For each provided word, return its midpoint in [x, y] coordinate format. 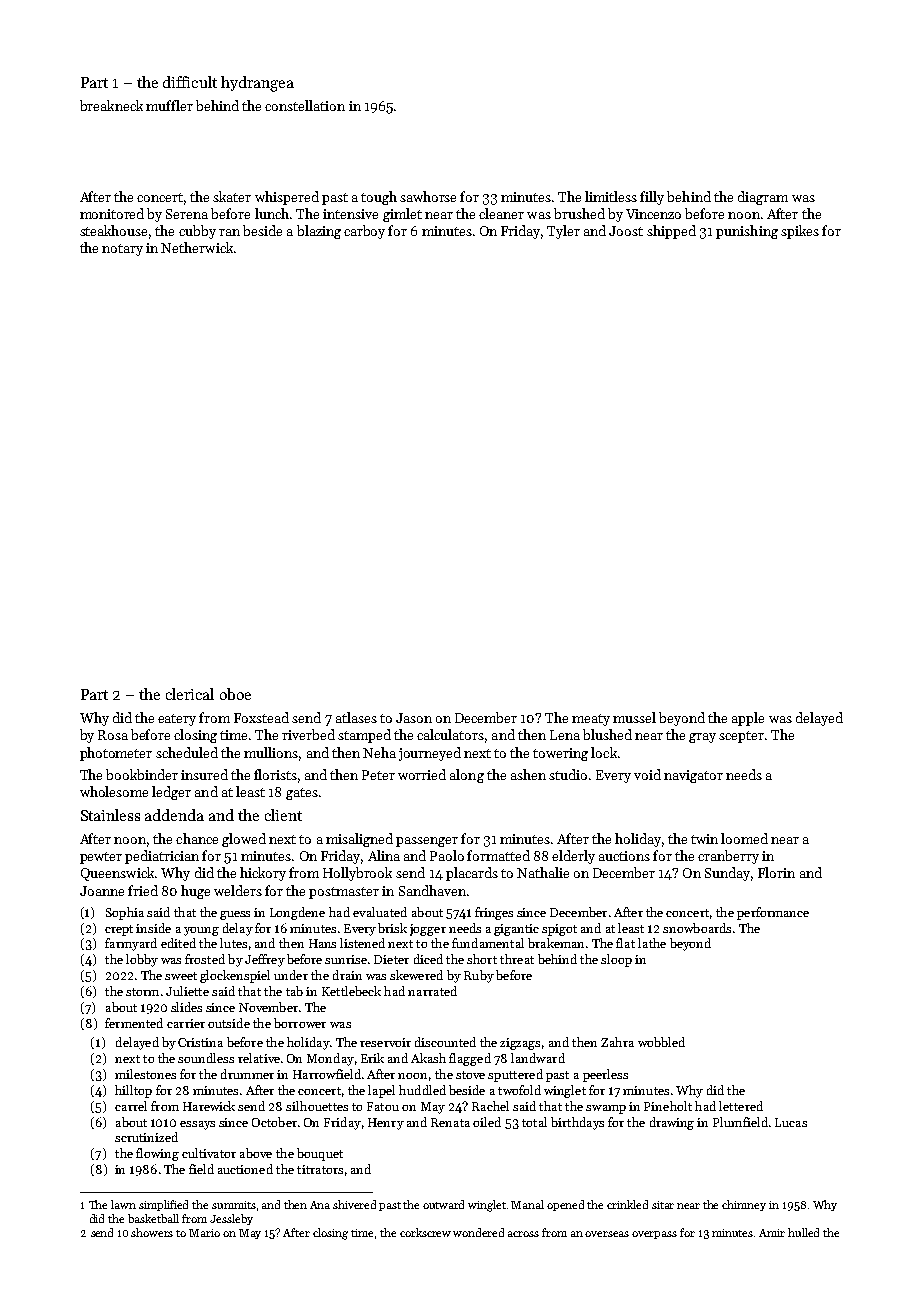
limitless [611, 196]
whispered [287, 198]
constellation [305, 105]
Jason [414, 718]
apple [748, 719]
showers [152, 1232]
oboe [235, 694]
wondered [478, 1232]
